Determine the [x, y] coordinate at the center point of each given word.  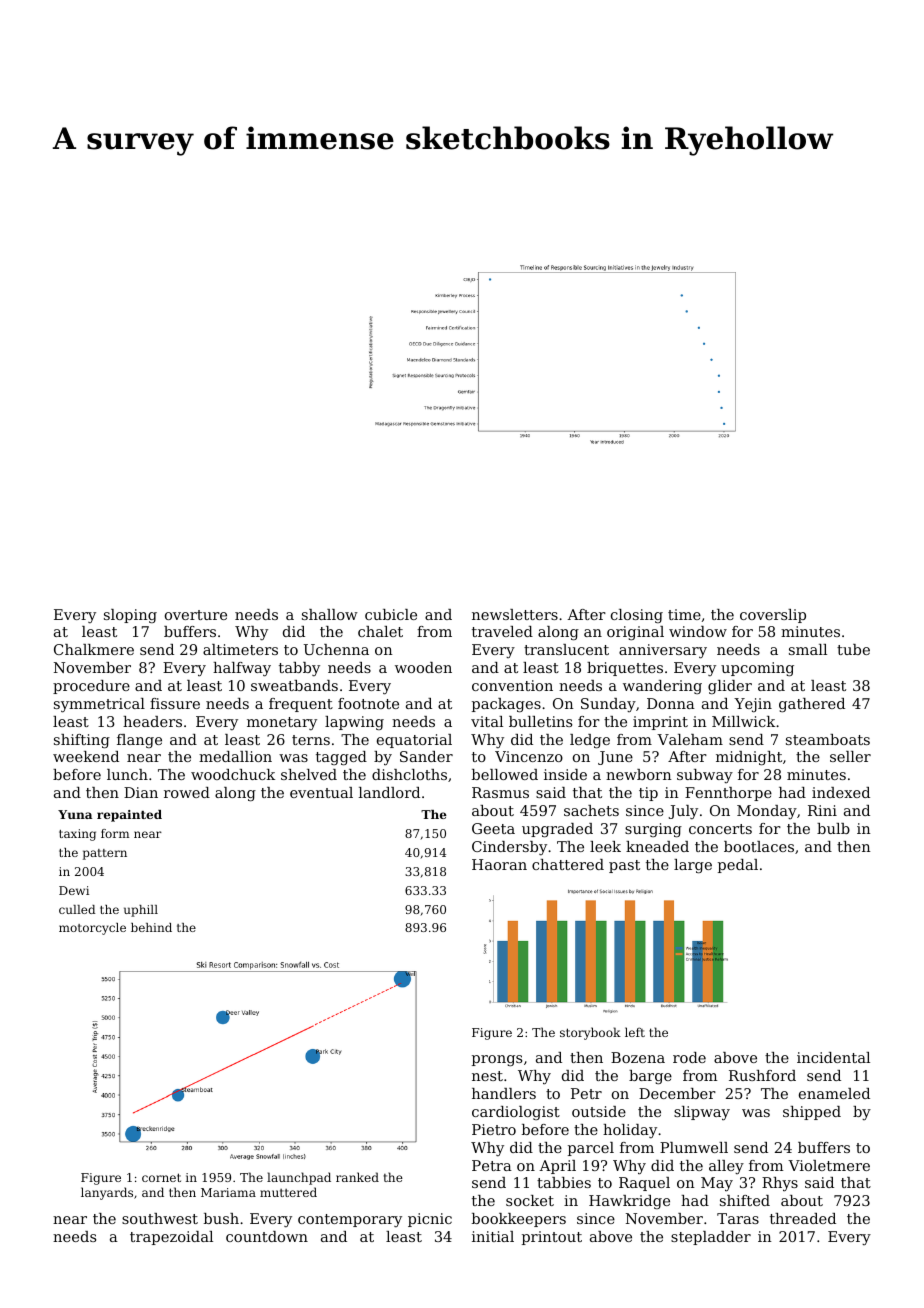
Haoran [499, 864]
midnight [749, 758]
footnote [368, 703]
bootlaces [759, 846]
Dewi [74, 890]
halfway [242, 669]
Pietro [494, 1129]
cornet [161, 1177]
